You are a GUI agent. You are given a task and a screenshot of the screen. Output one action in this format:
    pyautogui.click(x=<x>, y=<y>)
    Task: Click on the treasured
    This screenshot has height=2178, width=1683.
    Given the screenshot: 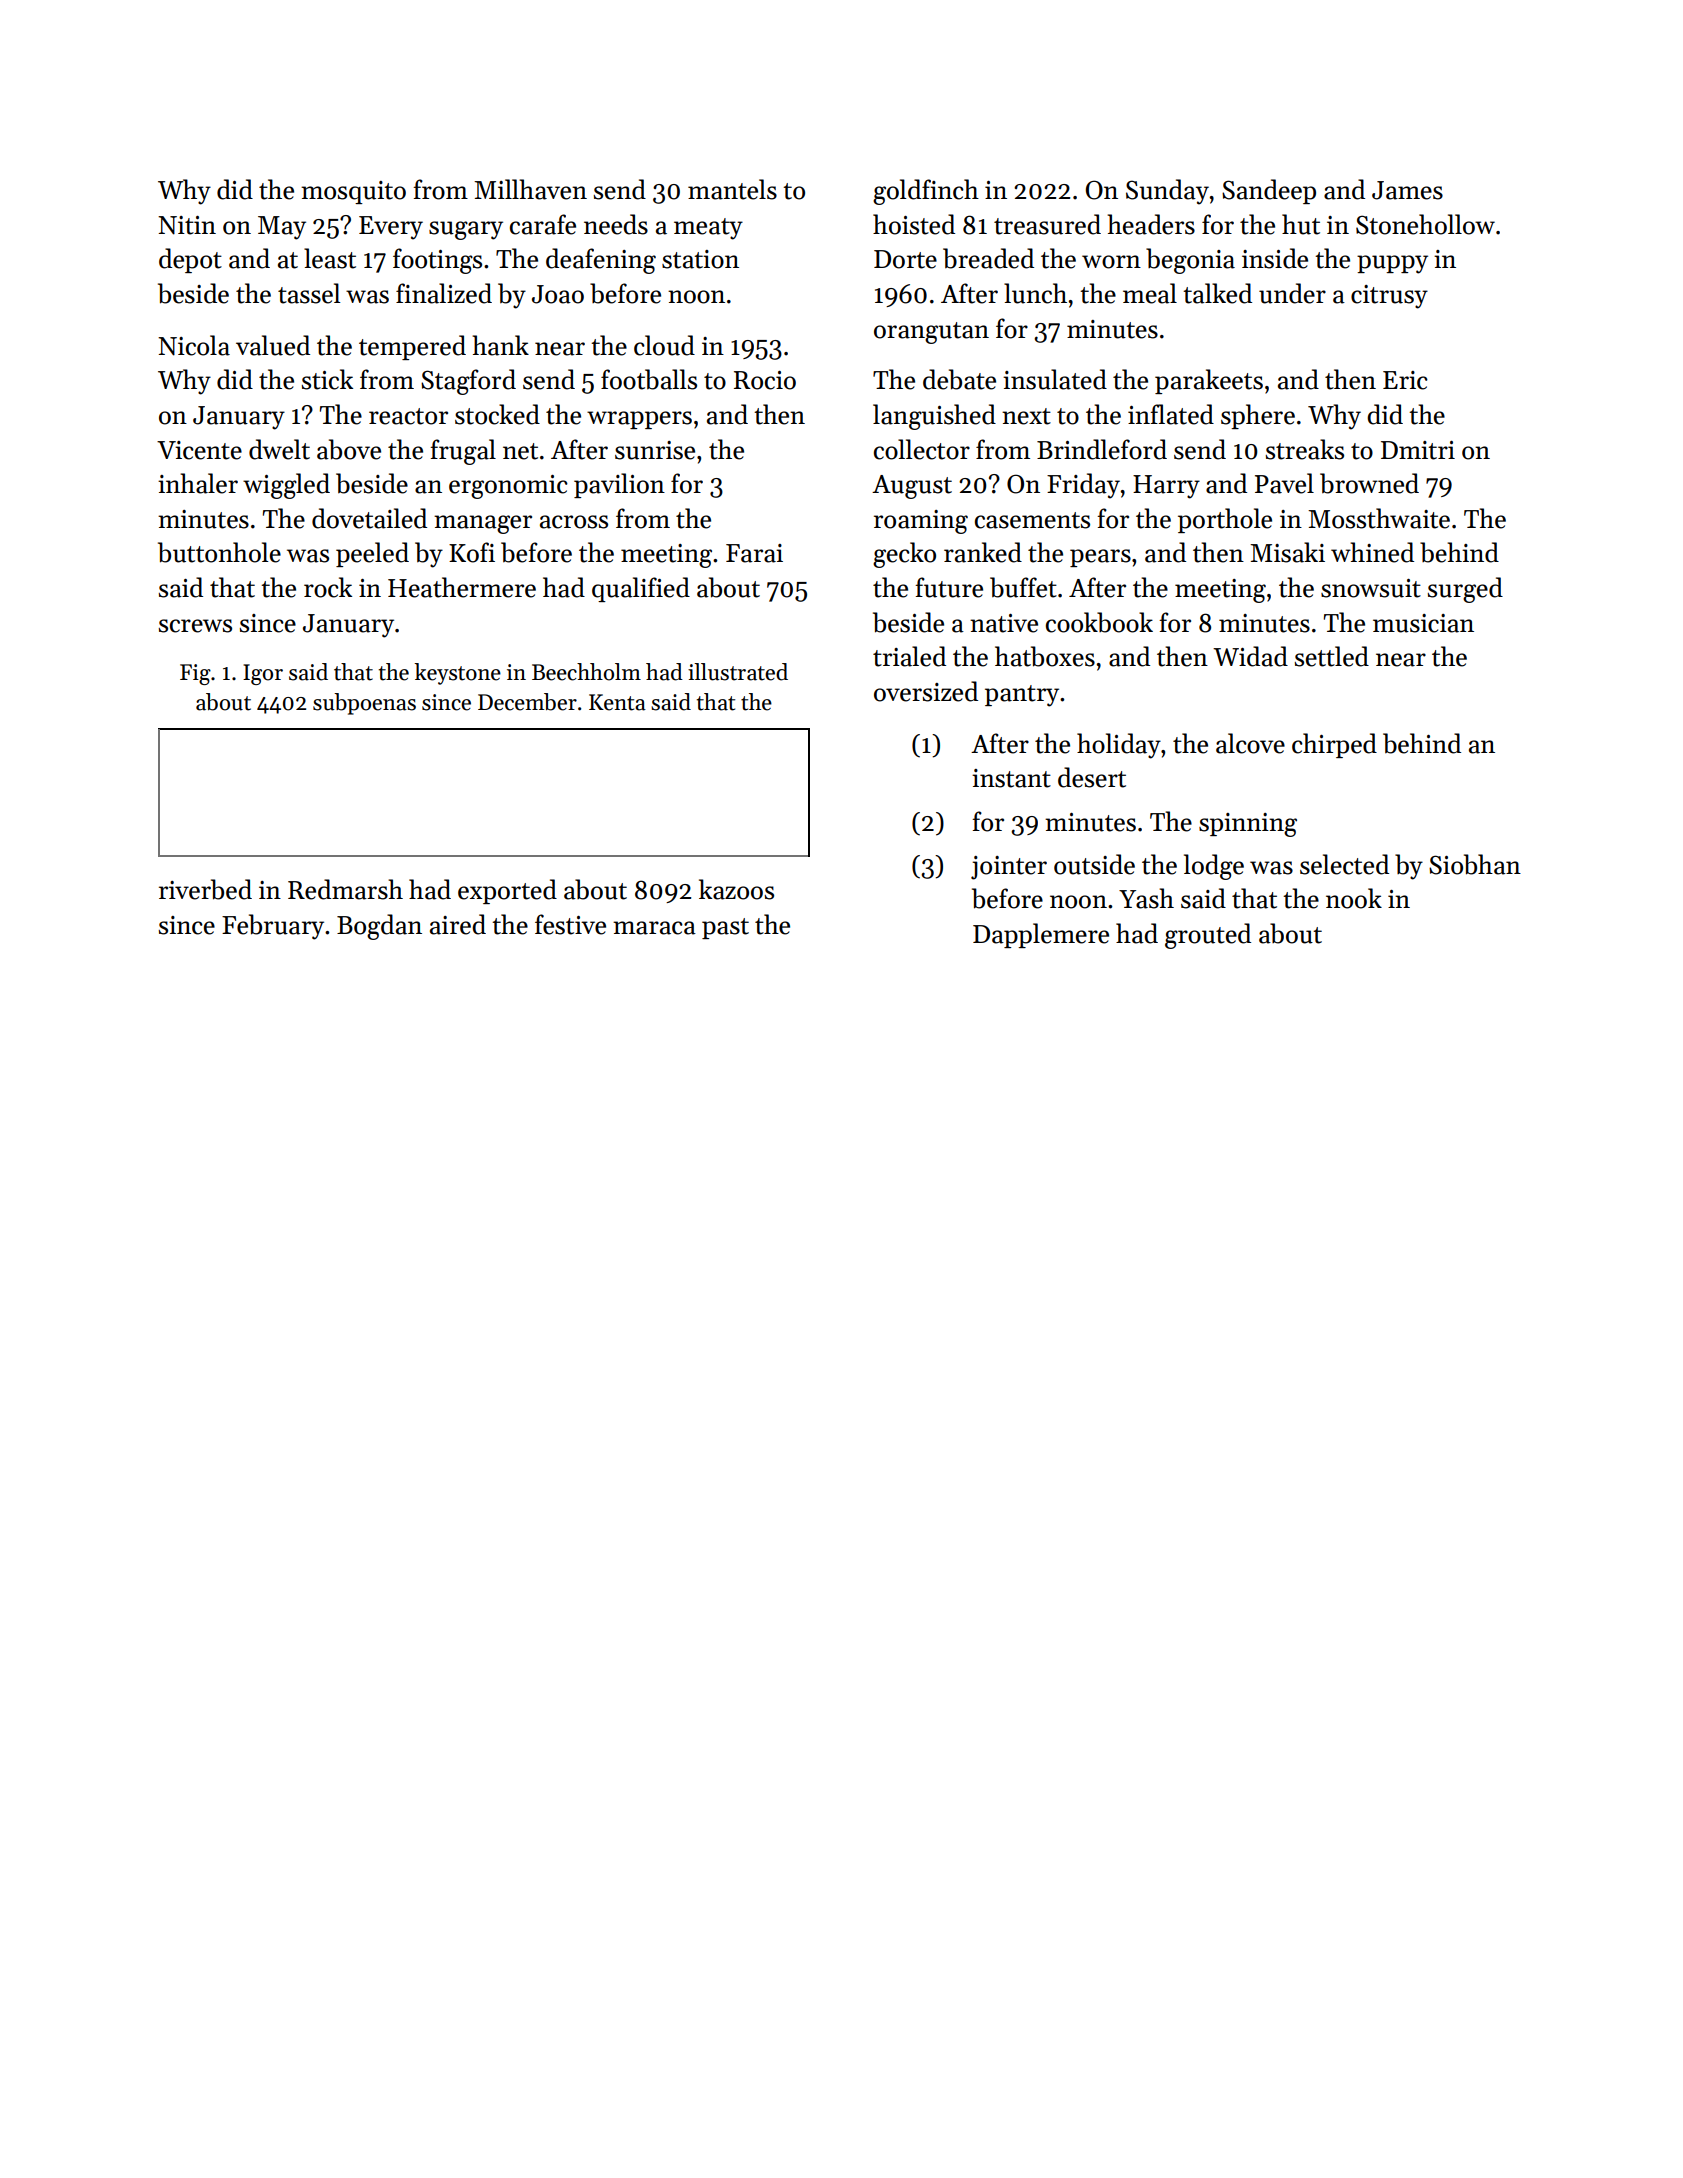 What is the action you would take?
    pyautogui.click(x=1047, y=224)
